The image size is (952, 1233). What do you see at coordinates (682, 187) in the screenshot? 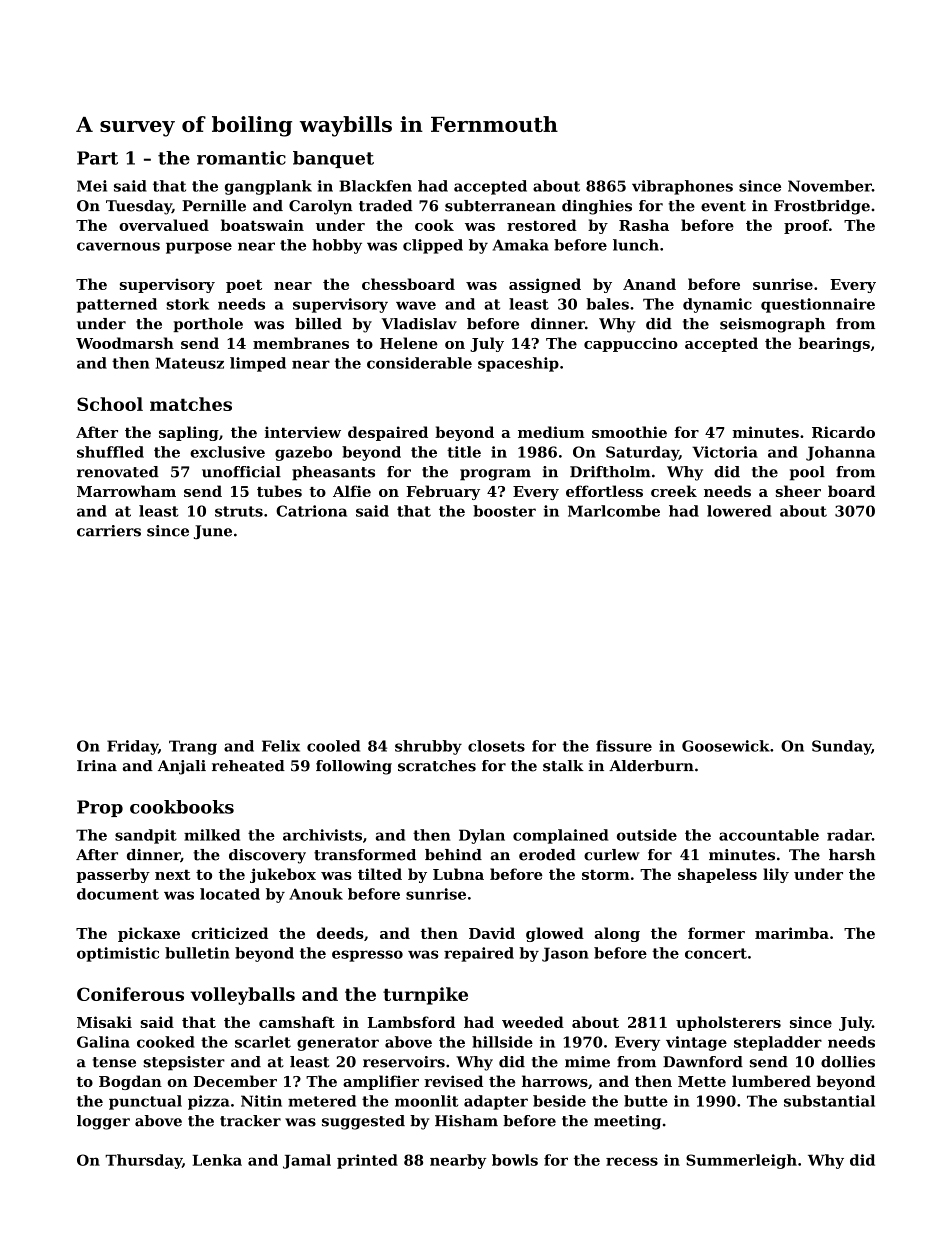
I see `vibraphones` at bounding box center [682, 187].
